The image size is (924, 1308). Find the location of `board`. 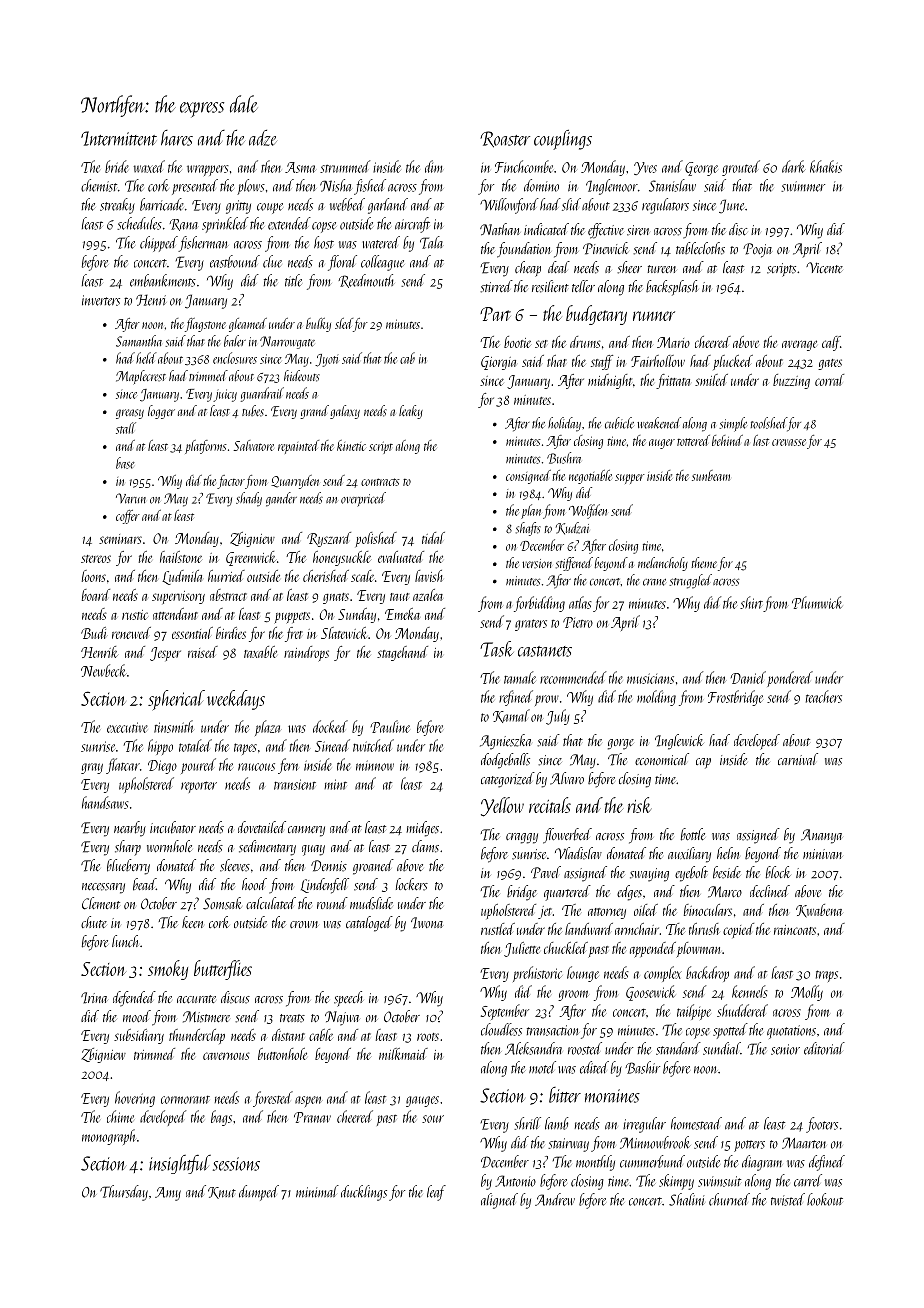

board is located at coordinates (96, 595).
